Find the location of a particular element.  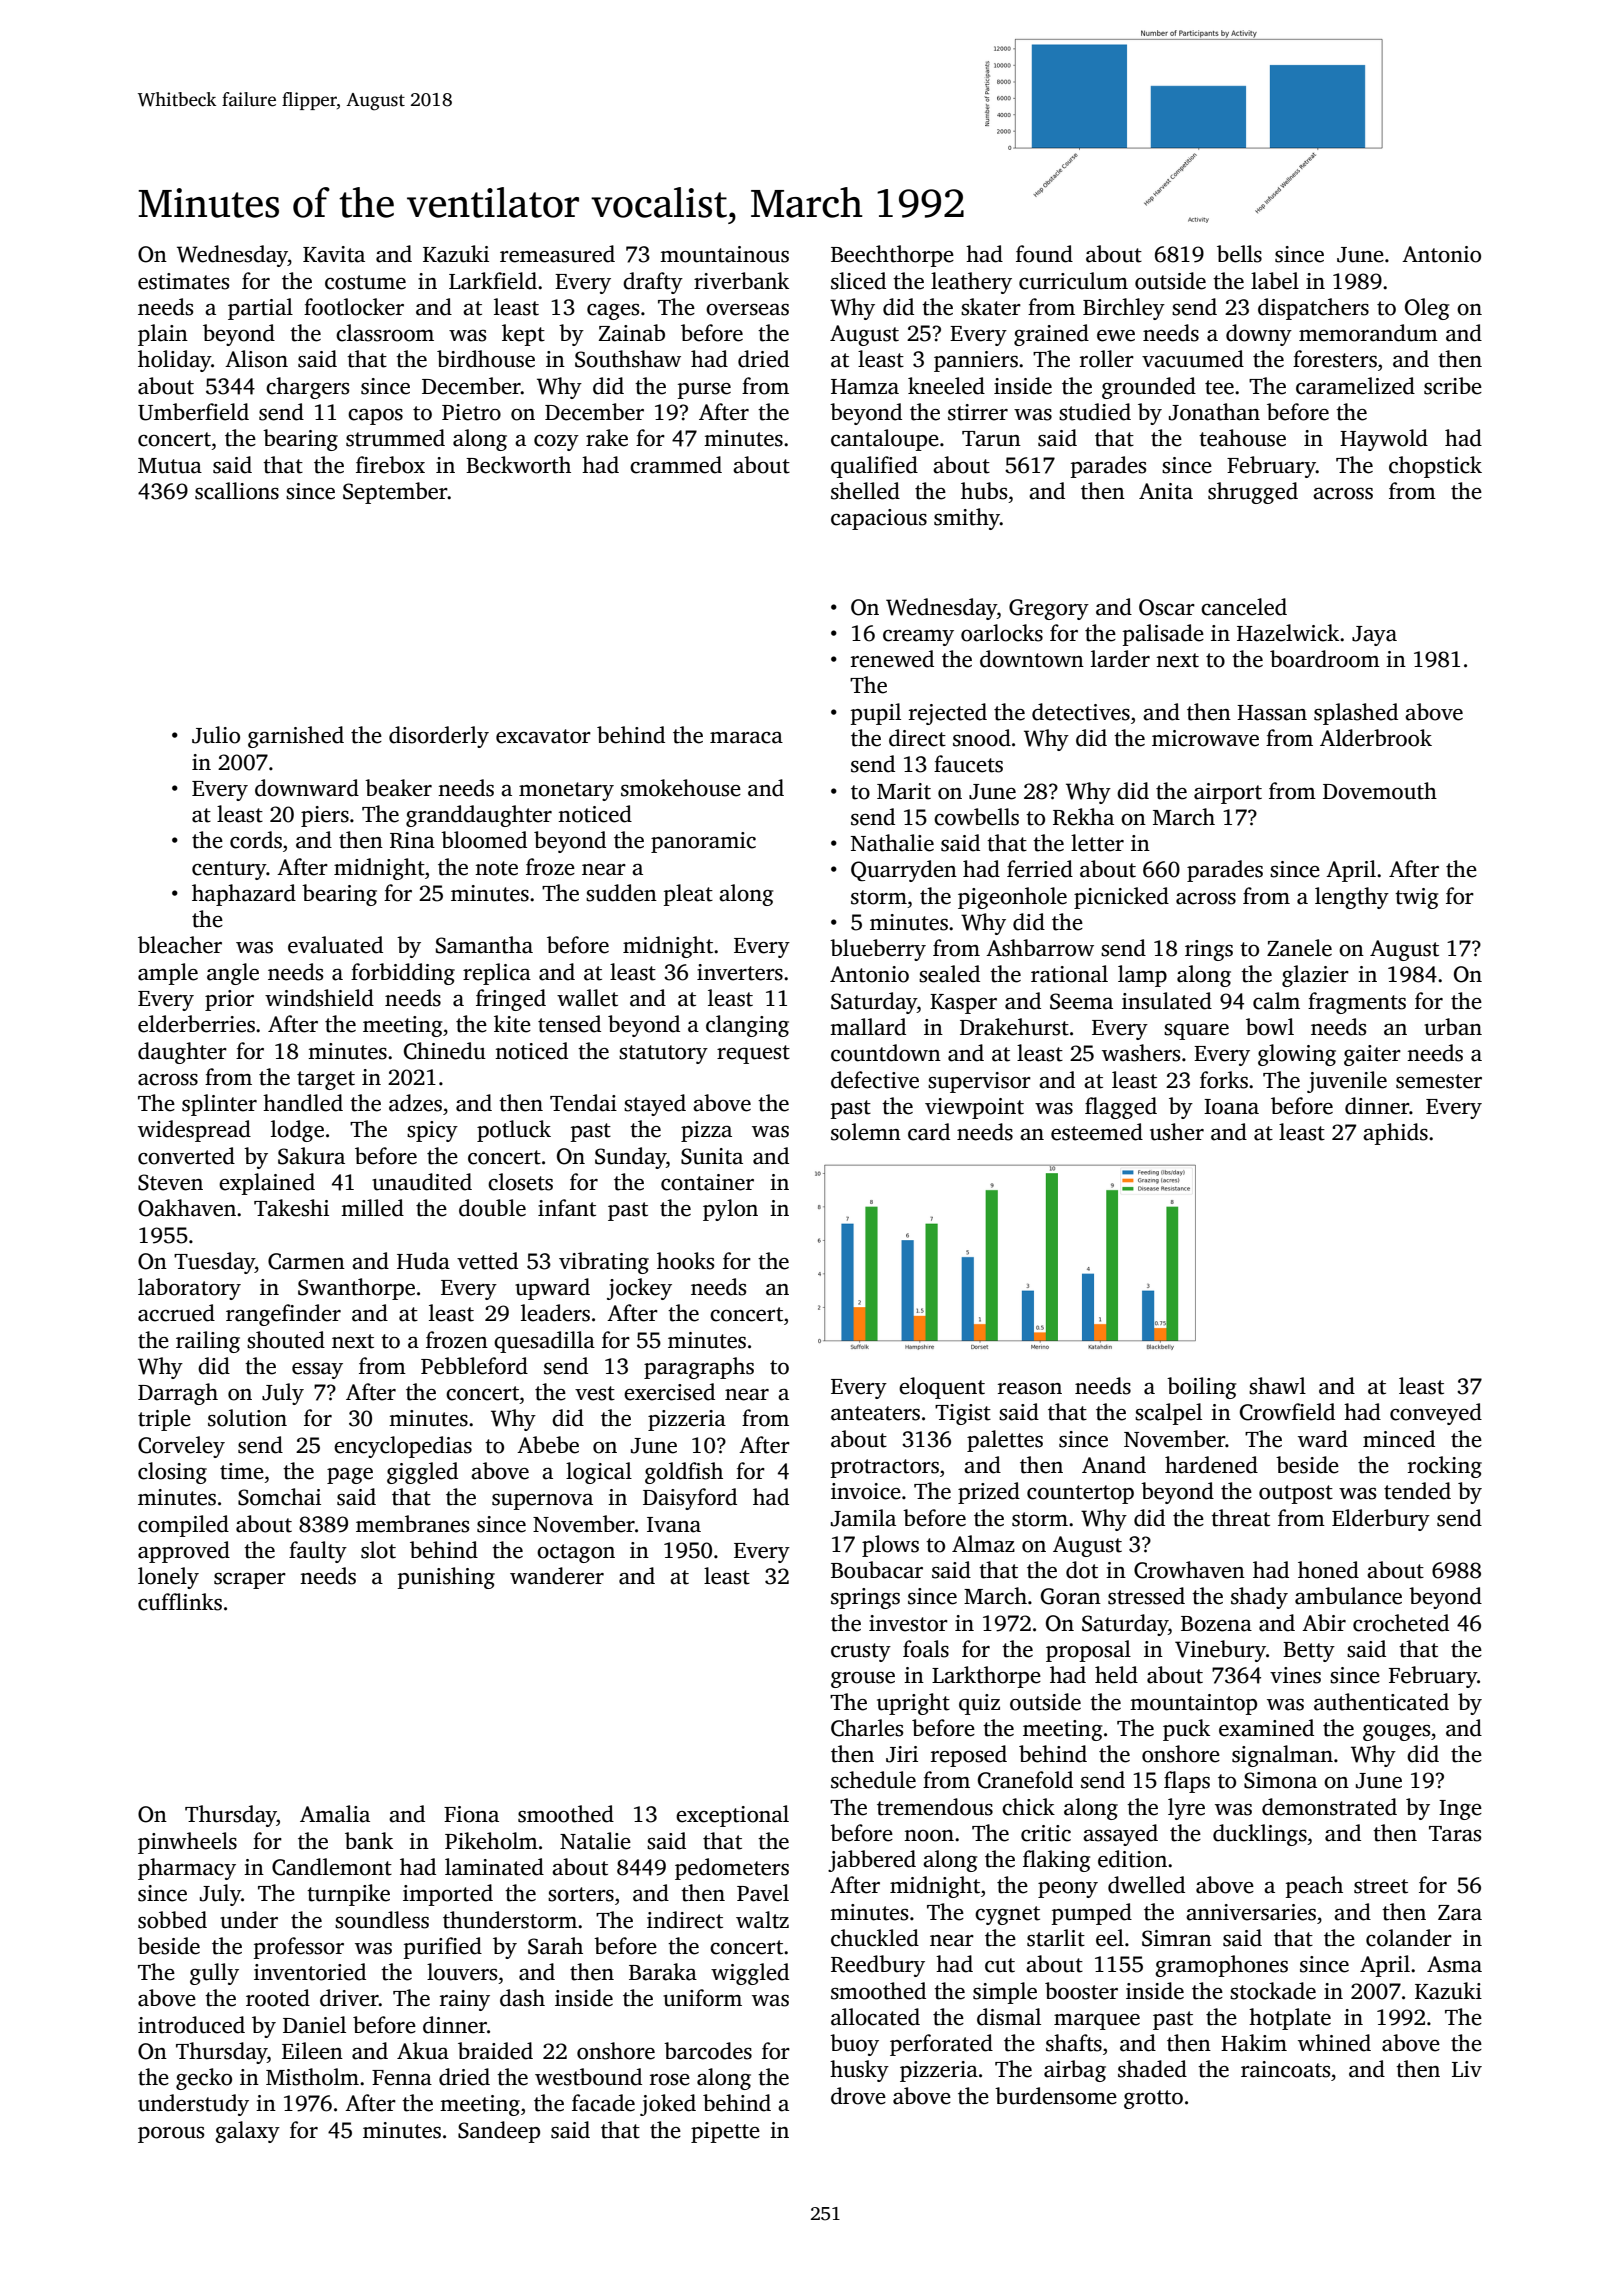

Haywold is located at coordinates (1384, 440).
